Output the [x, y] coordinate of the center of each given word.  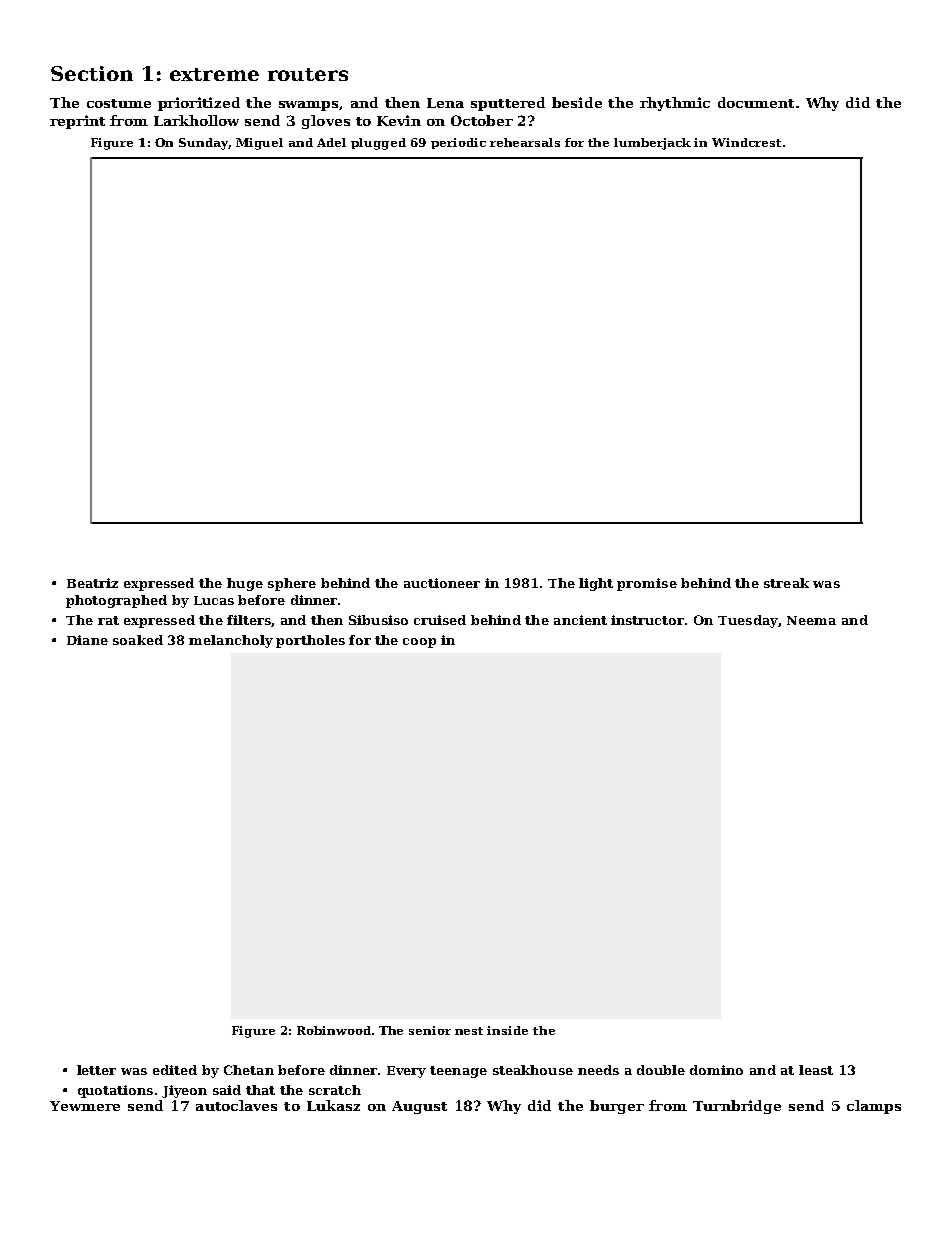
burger [617, 1107]
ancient [580, 620]
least [816, 1070]
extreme [214, 74]
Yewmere [85, 1106]
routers [308, 74]
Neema [811, 620]
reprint [77, 122]
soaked [138, 640]
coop [419, 643]
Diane [87, 640]
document [756, 102]
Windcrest [746, 142]
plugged [378, 144]
